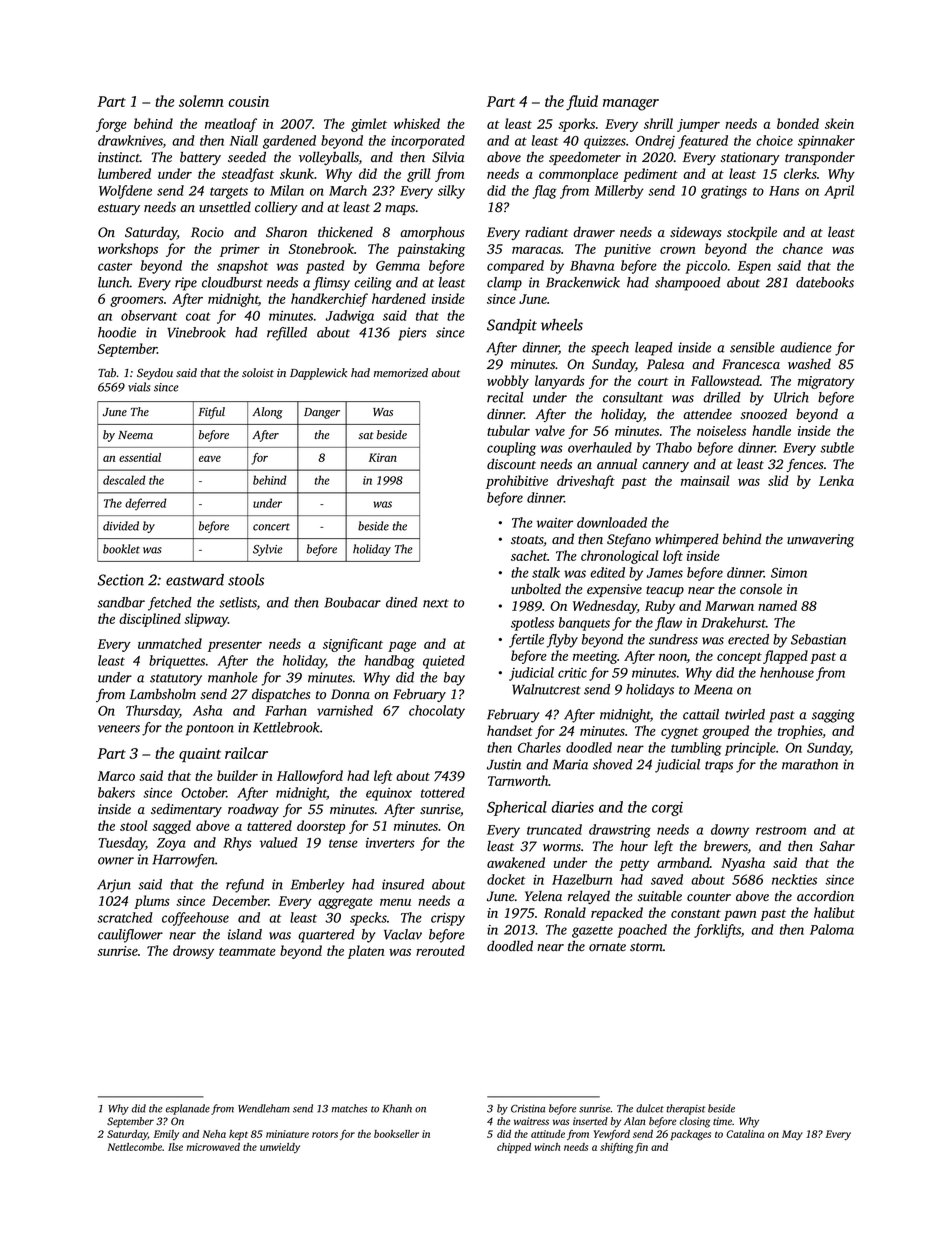 This image has height=1233, width=952. Describe the element at coordinates (244, 140) in the image. I see `Niall` at that location.
